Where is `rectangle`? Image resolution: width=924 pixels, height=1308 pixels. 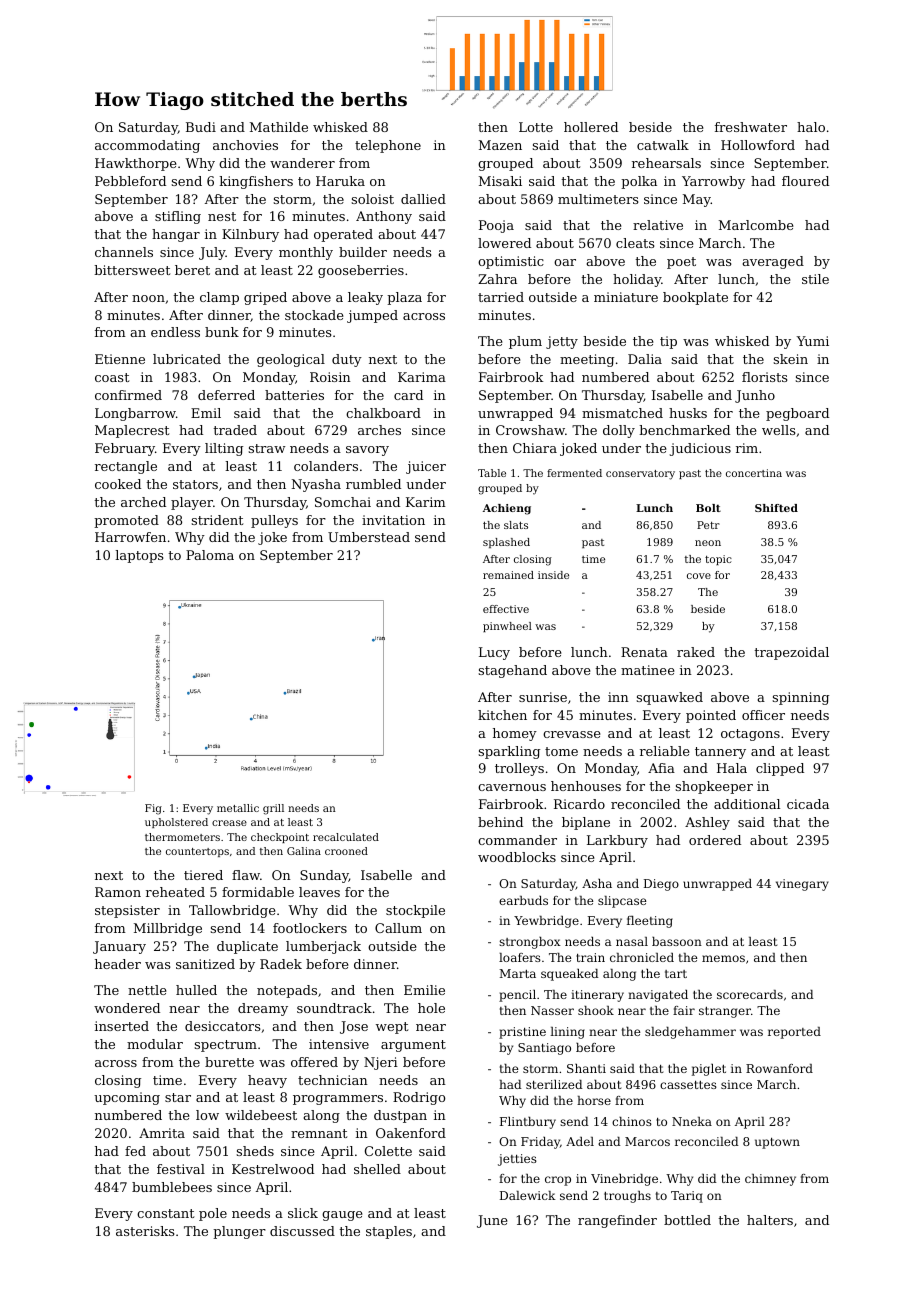
rectangle is located at coordinates (126, 467).
